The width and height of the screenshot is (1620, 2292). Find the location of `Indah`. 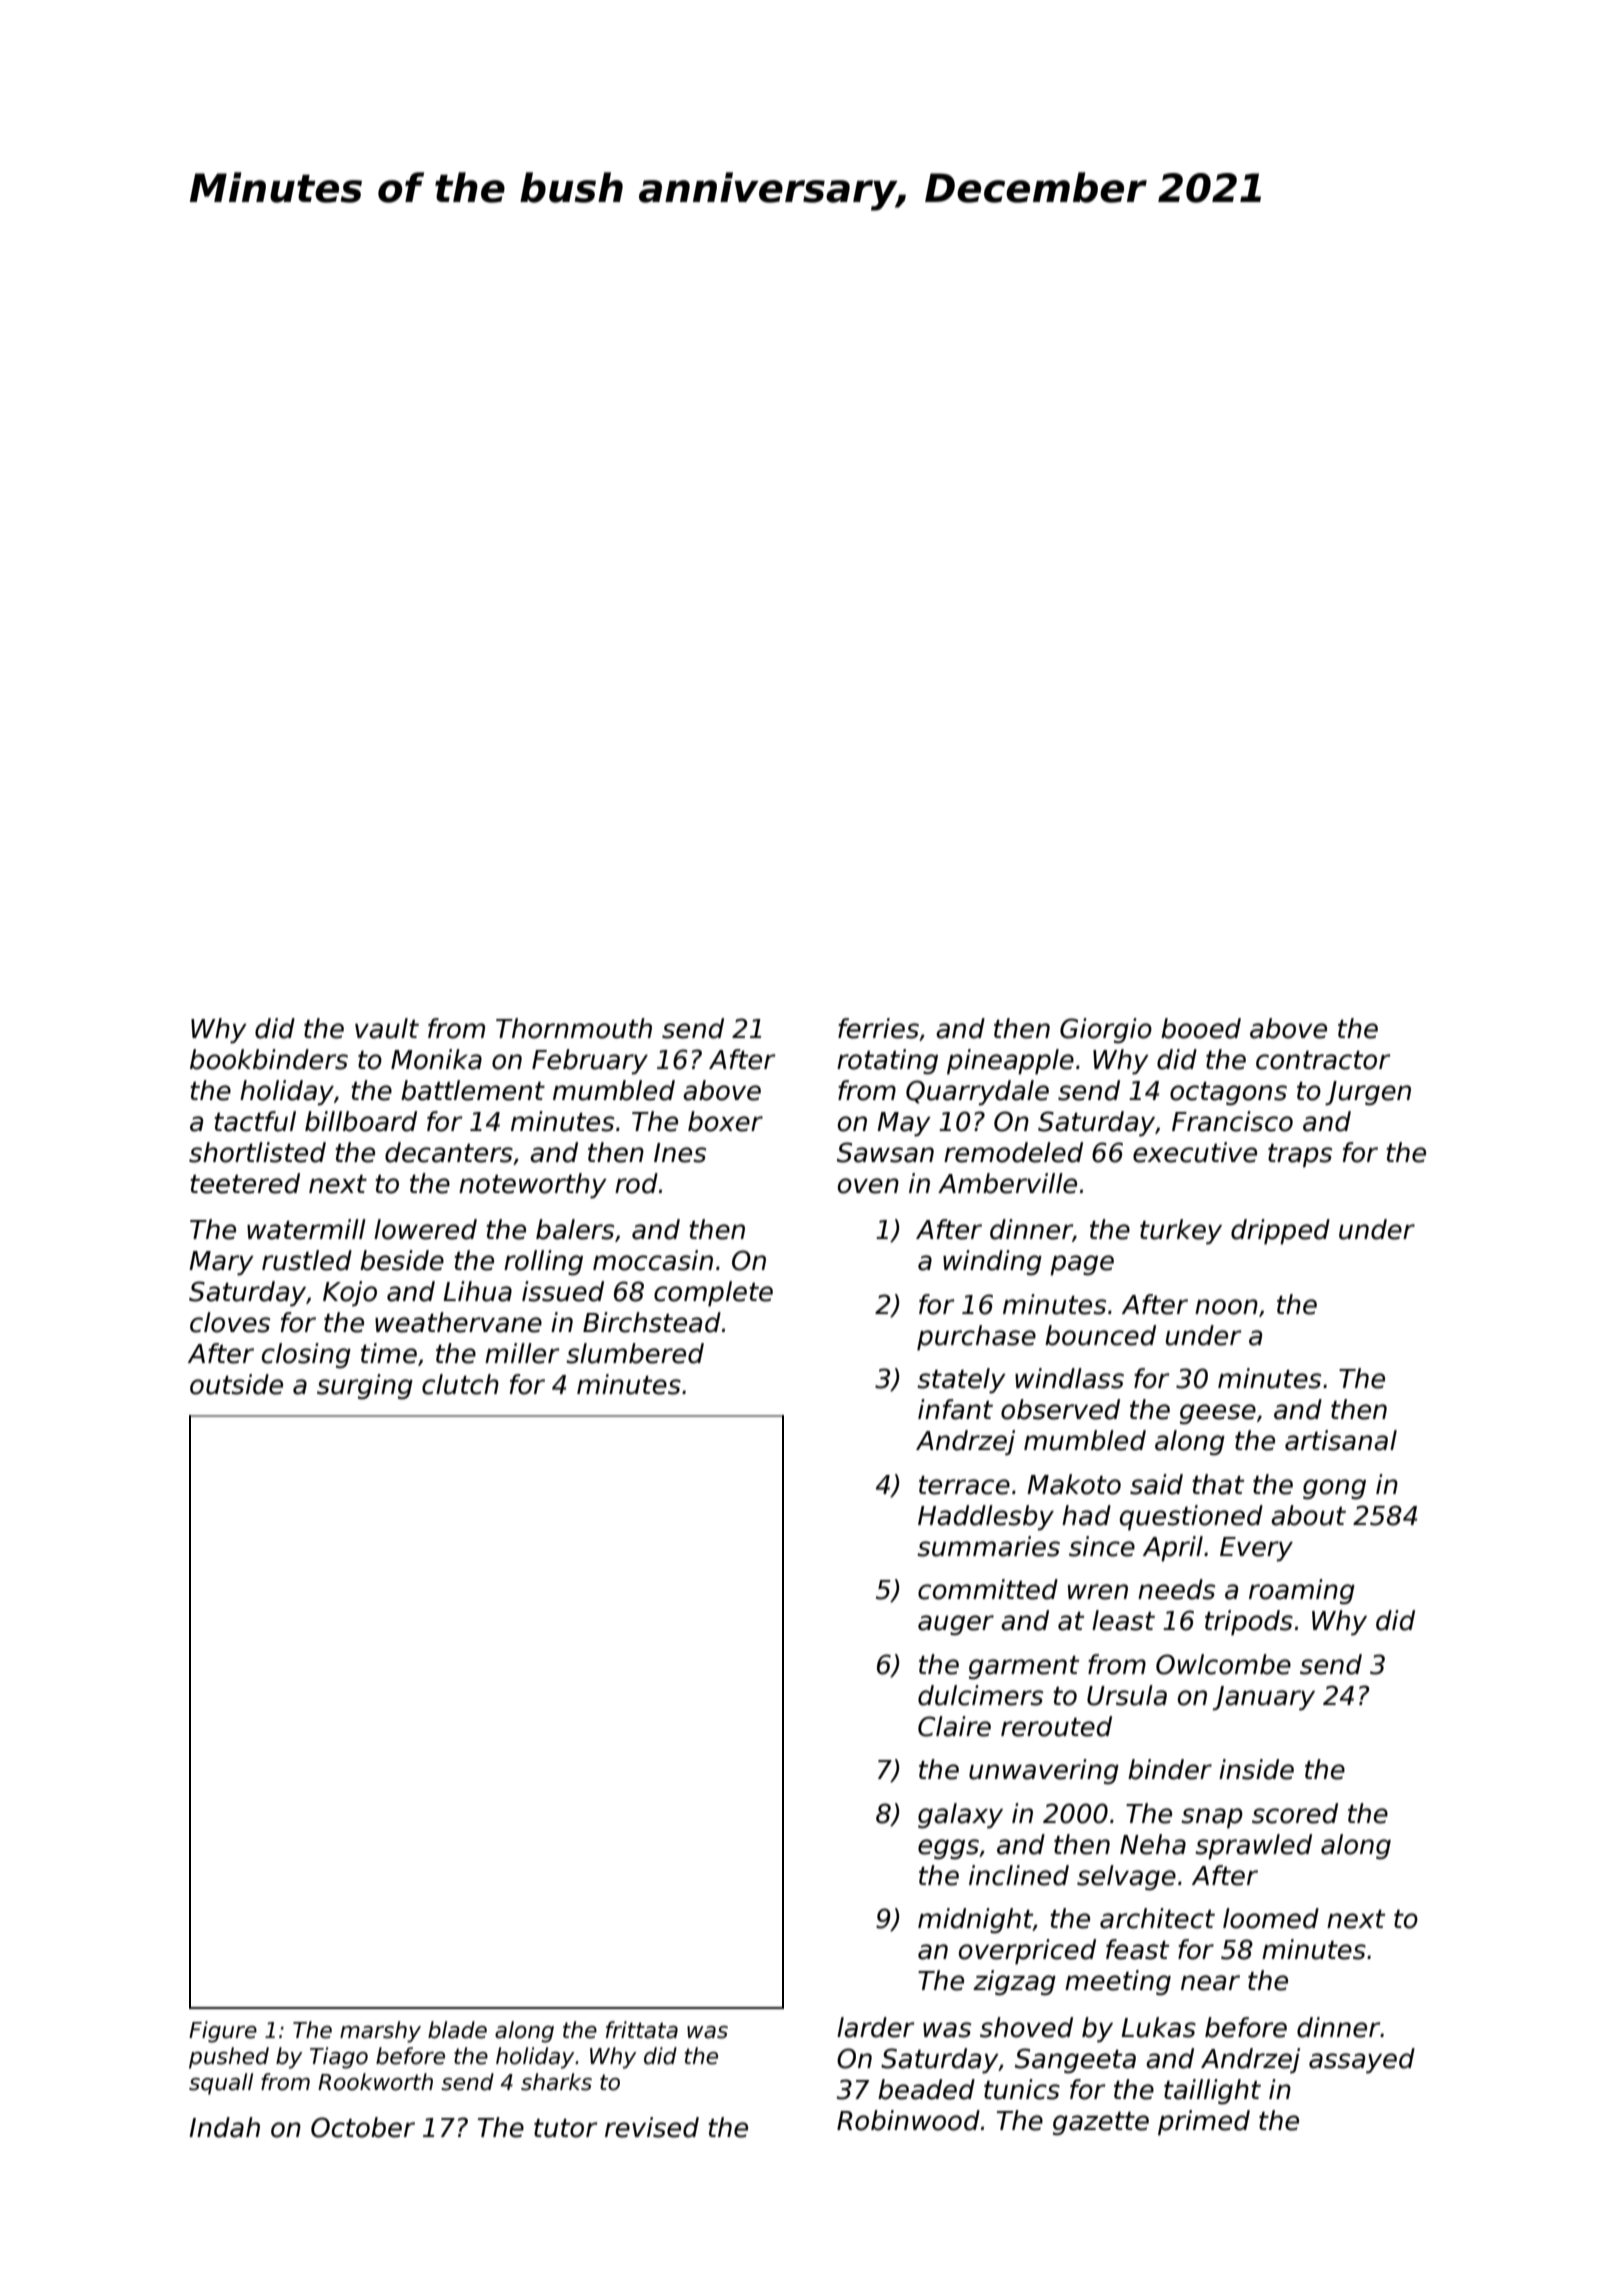

Indah is located at coordinates (224, 2127).
